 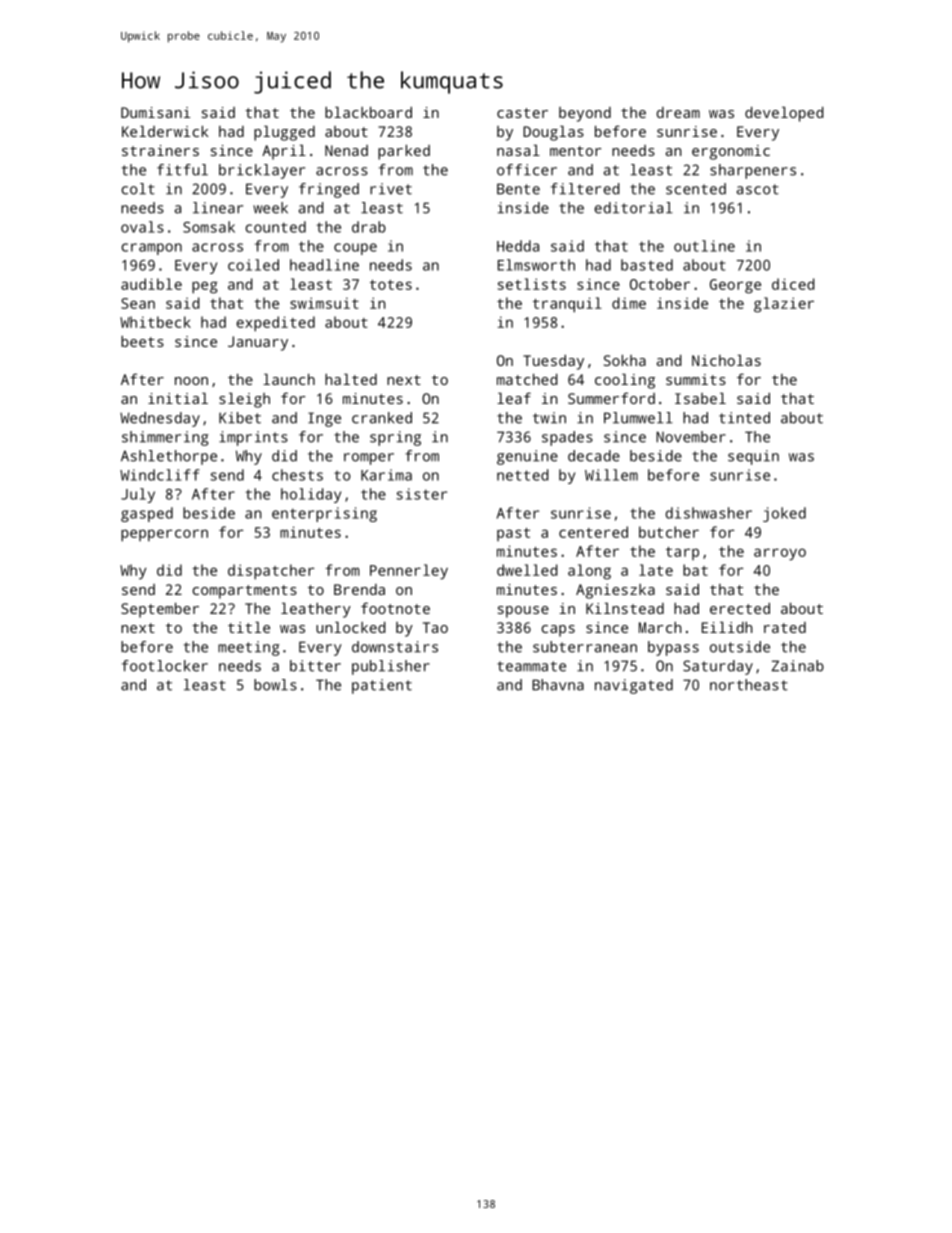 I want to click on dwelled, so click(x=527, y=570).
